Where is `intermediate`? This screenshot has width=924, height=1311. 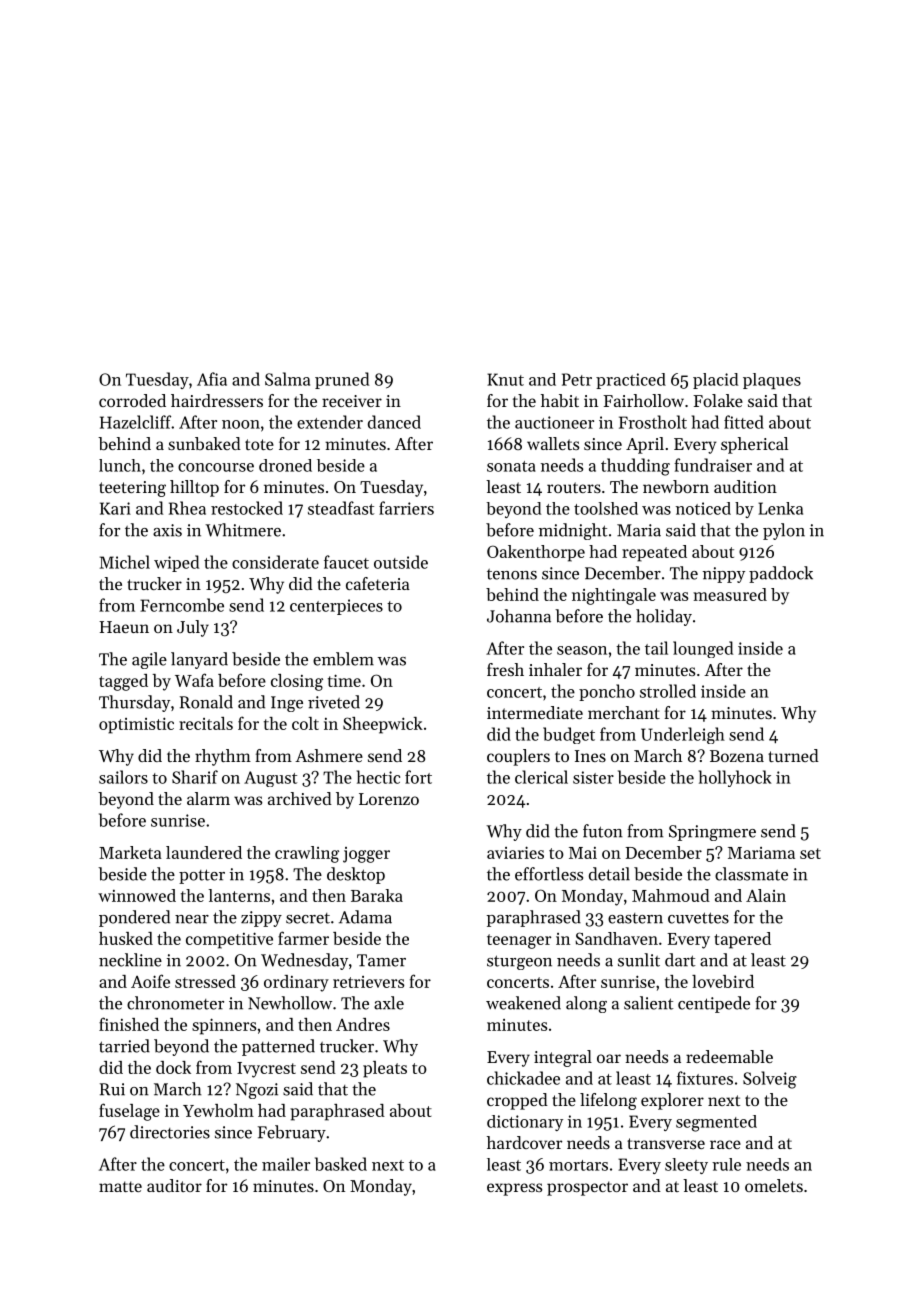 intermediate is located at coordinates (535, 712).
